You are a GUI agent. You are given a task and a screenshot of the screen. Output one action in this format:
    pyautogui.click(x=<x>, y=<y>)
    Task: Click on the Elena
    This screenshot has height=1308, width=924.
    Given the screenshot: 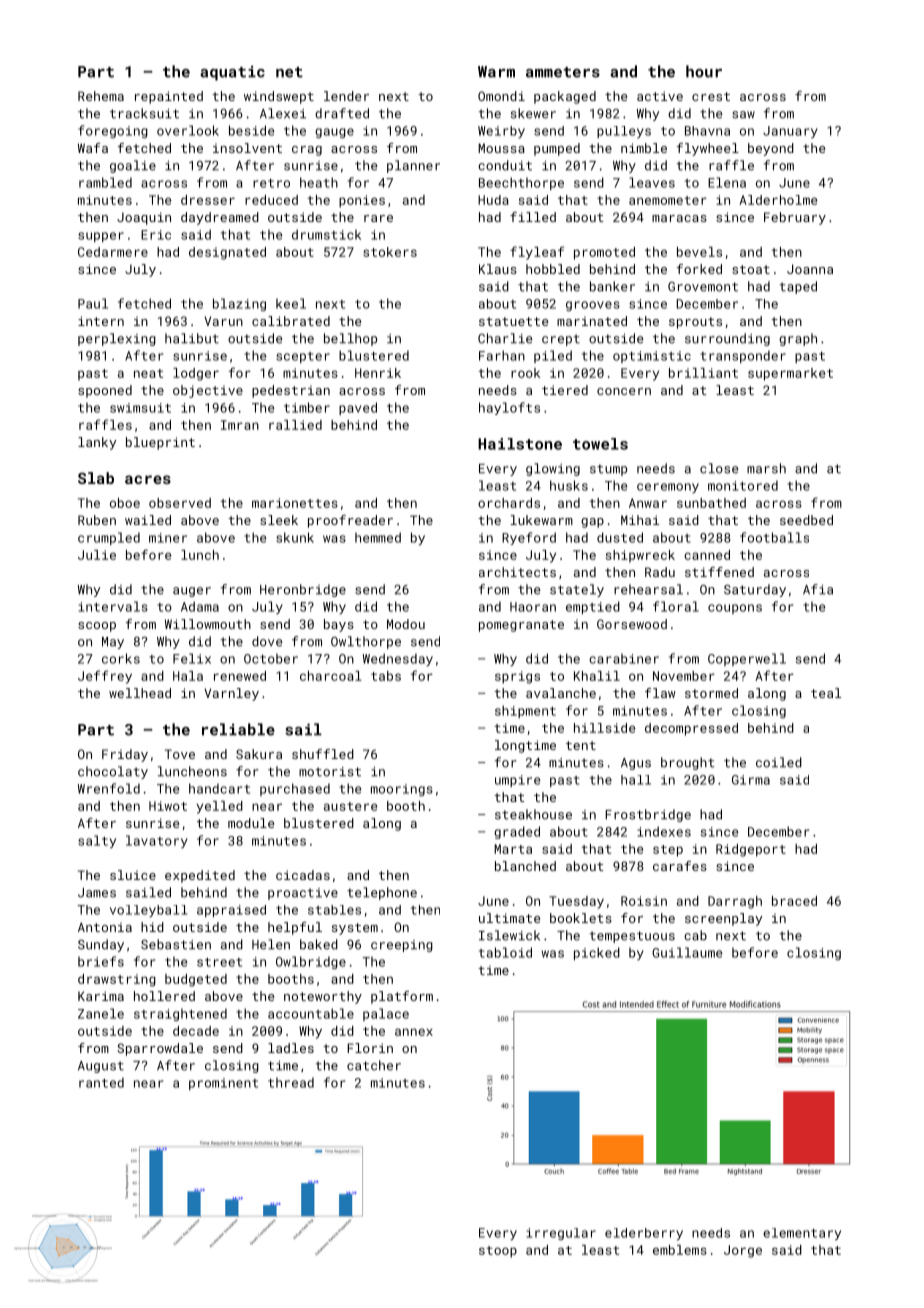 What is the action you would take?
    pyautogui.click(x=727, y=182)
